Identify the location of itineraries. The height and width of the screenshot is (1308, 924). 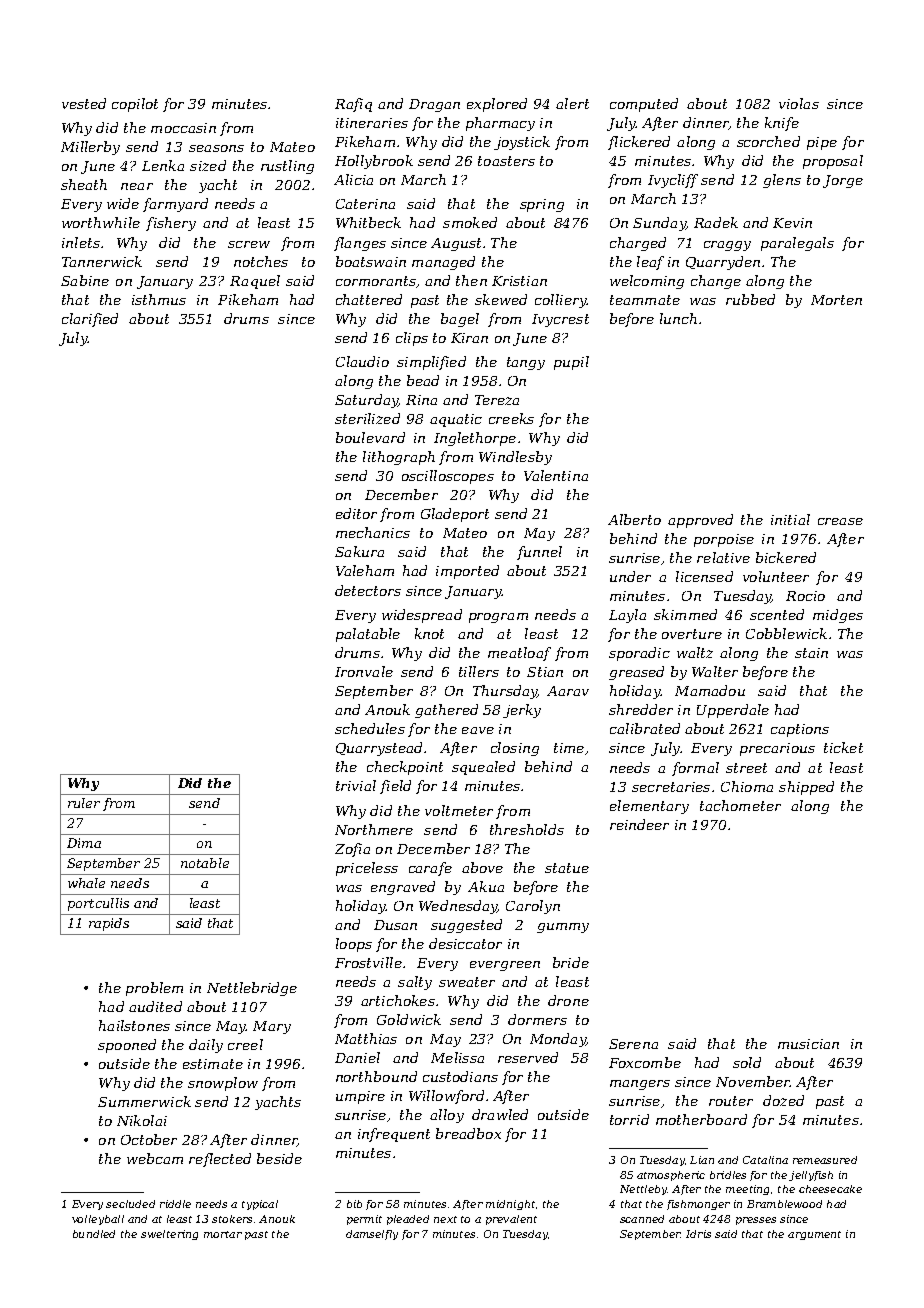
(372, 123).
